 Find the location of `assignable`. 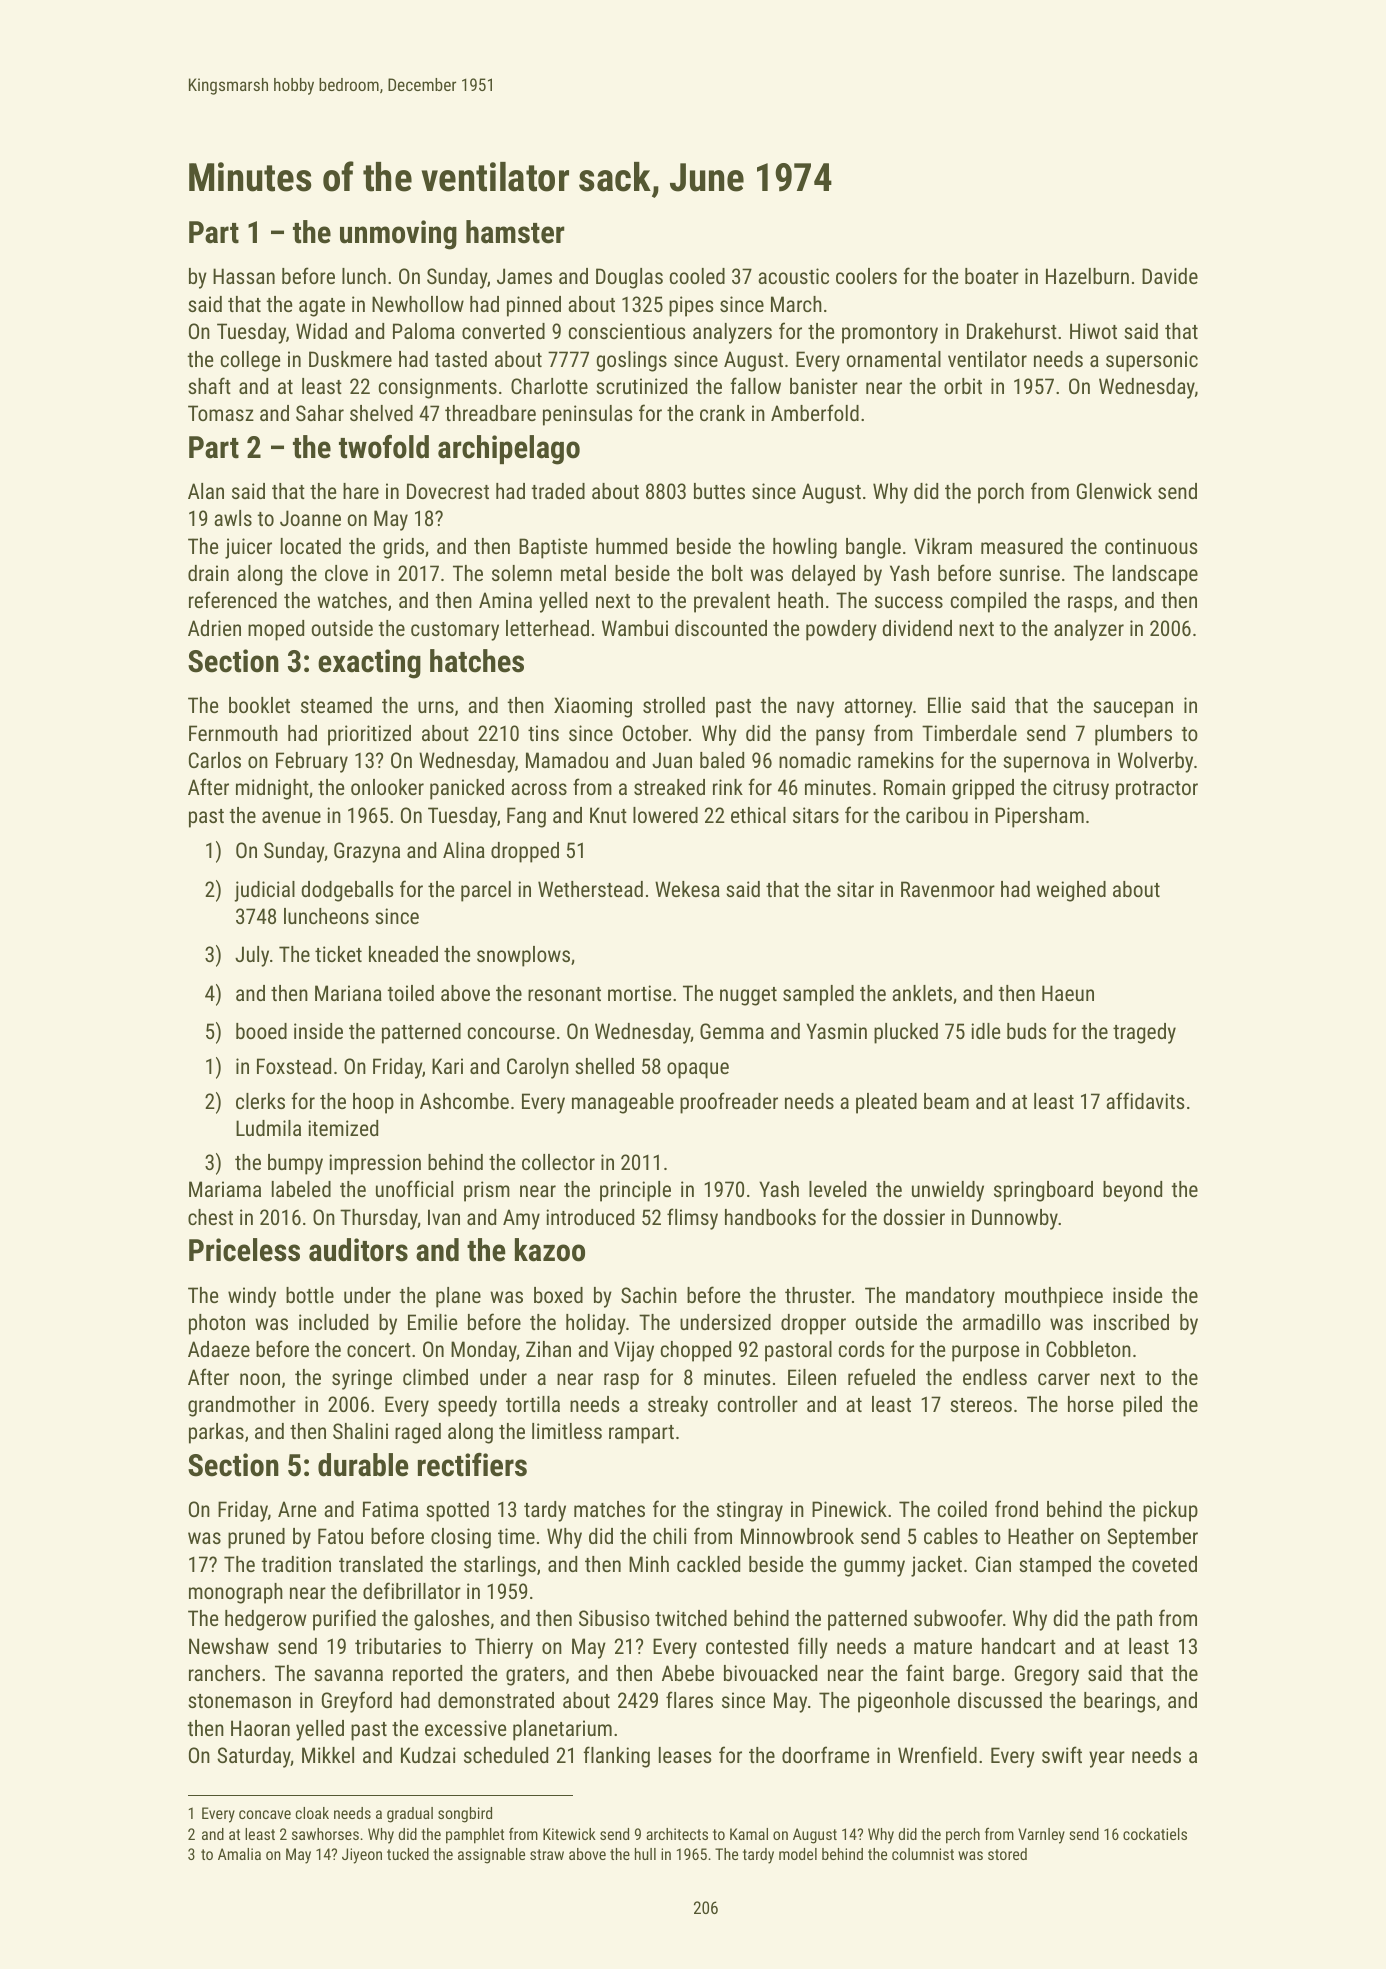

assignable is located at coordinates (491, 1856).
